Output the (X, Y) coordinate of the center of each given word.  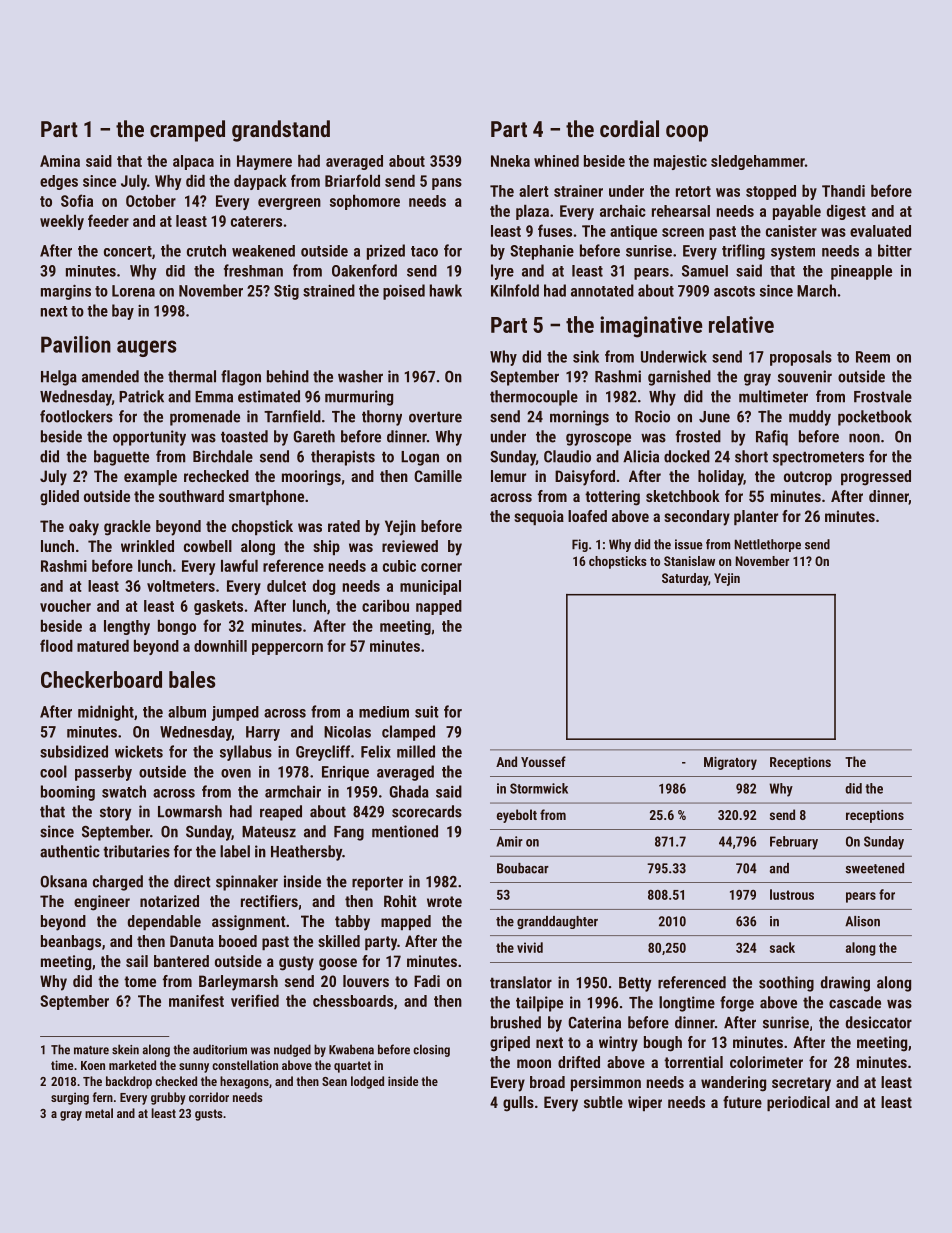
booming (68, 793)
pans (447, 184)
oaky (84, 528)
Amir (509, 841)
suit (427, 712)
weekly (62, 222)
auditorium (220, 1049)
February (794, 843)
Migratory (730, 763)
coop (687, 133)
